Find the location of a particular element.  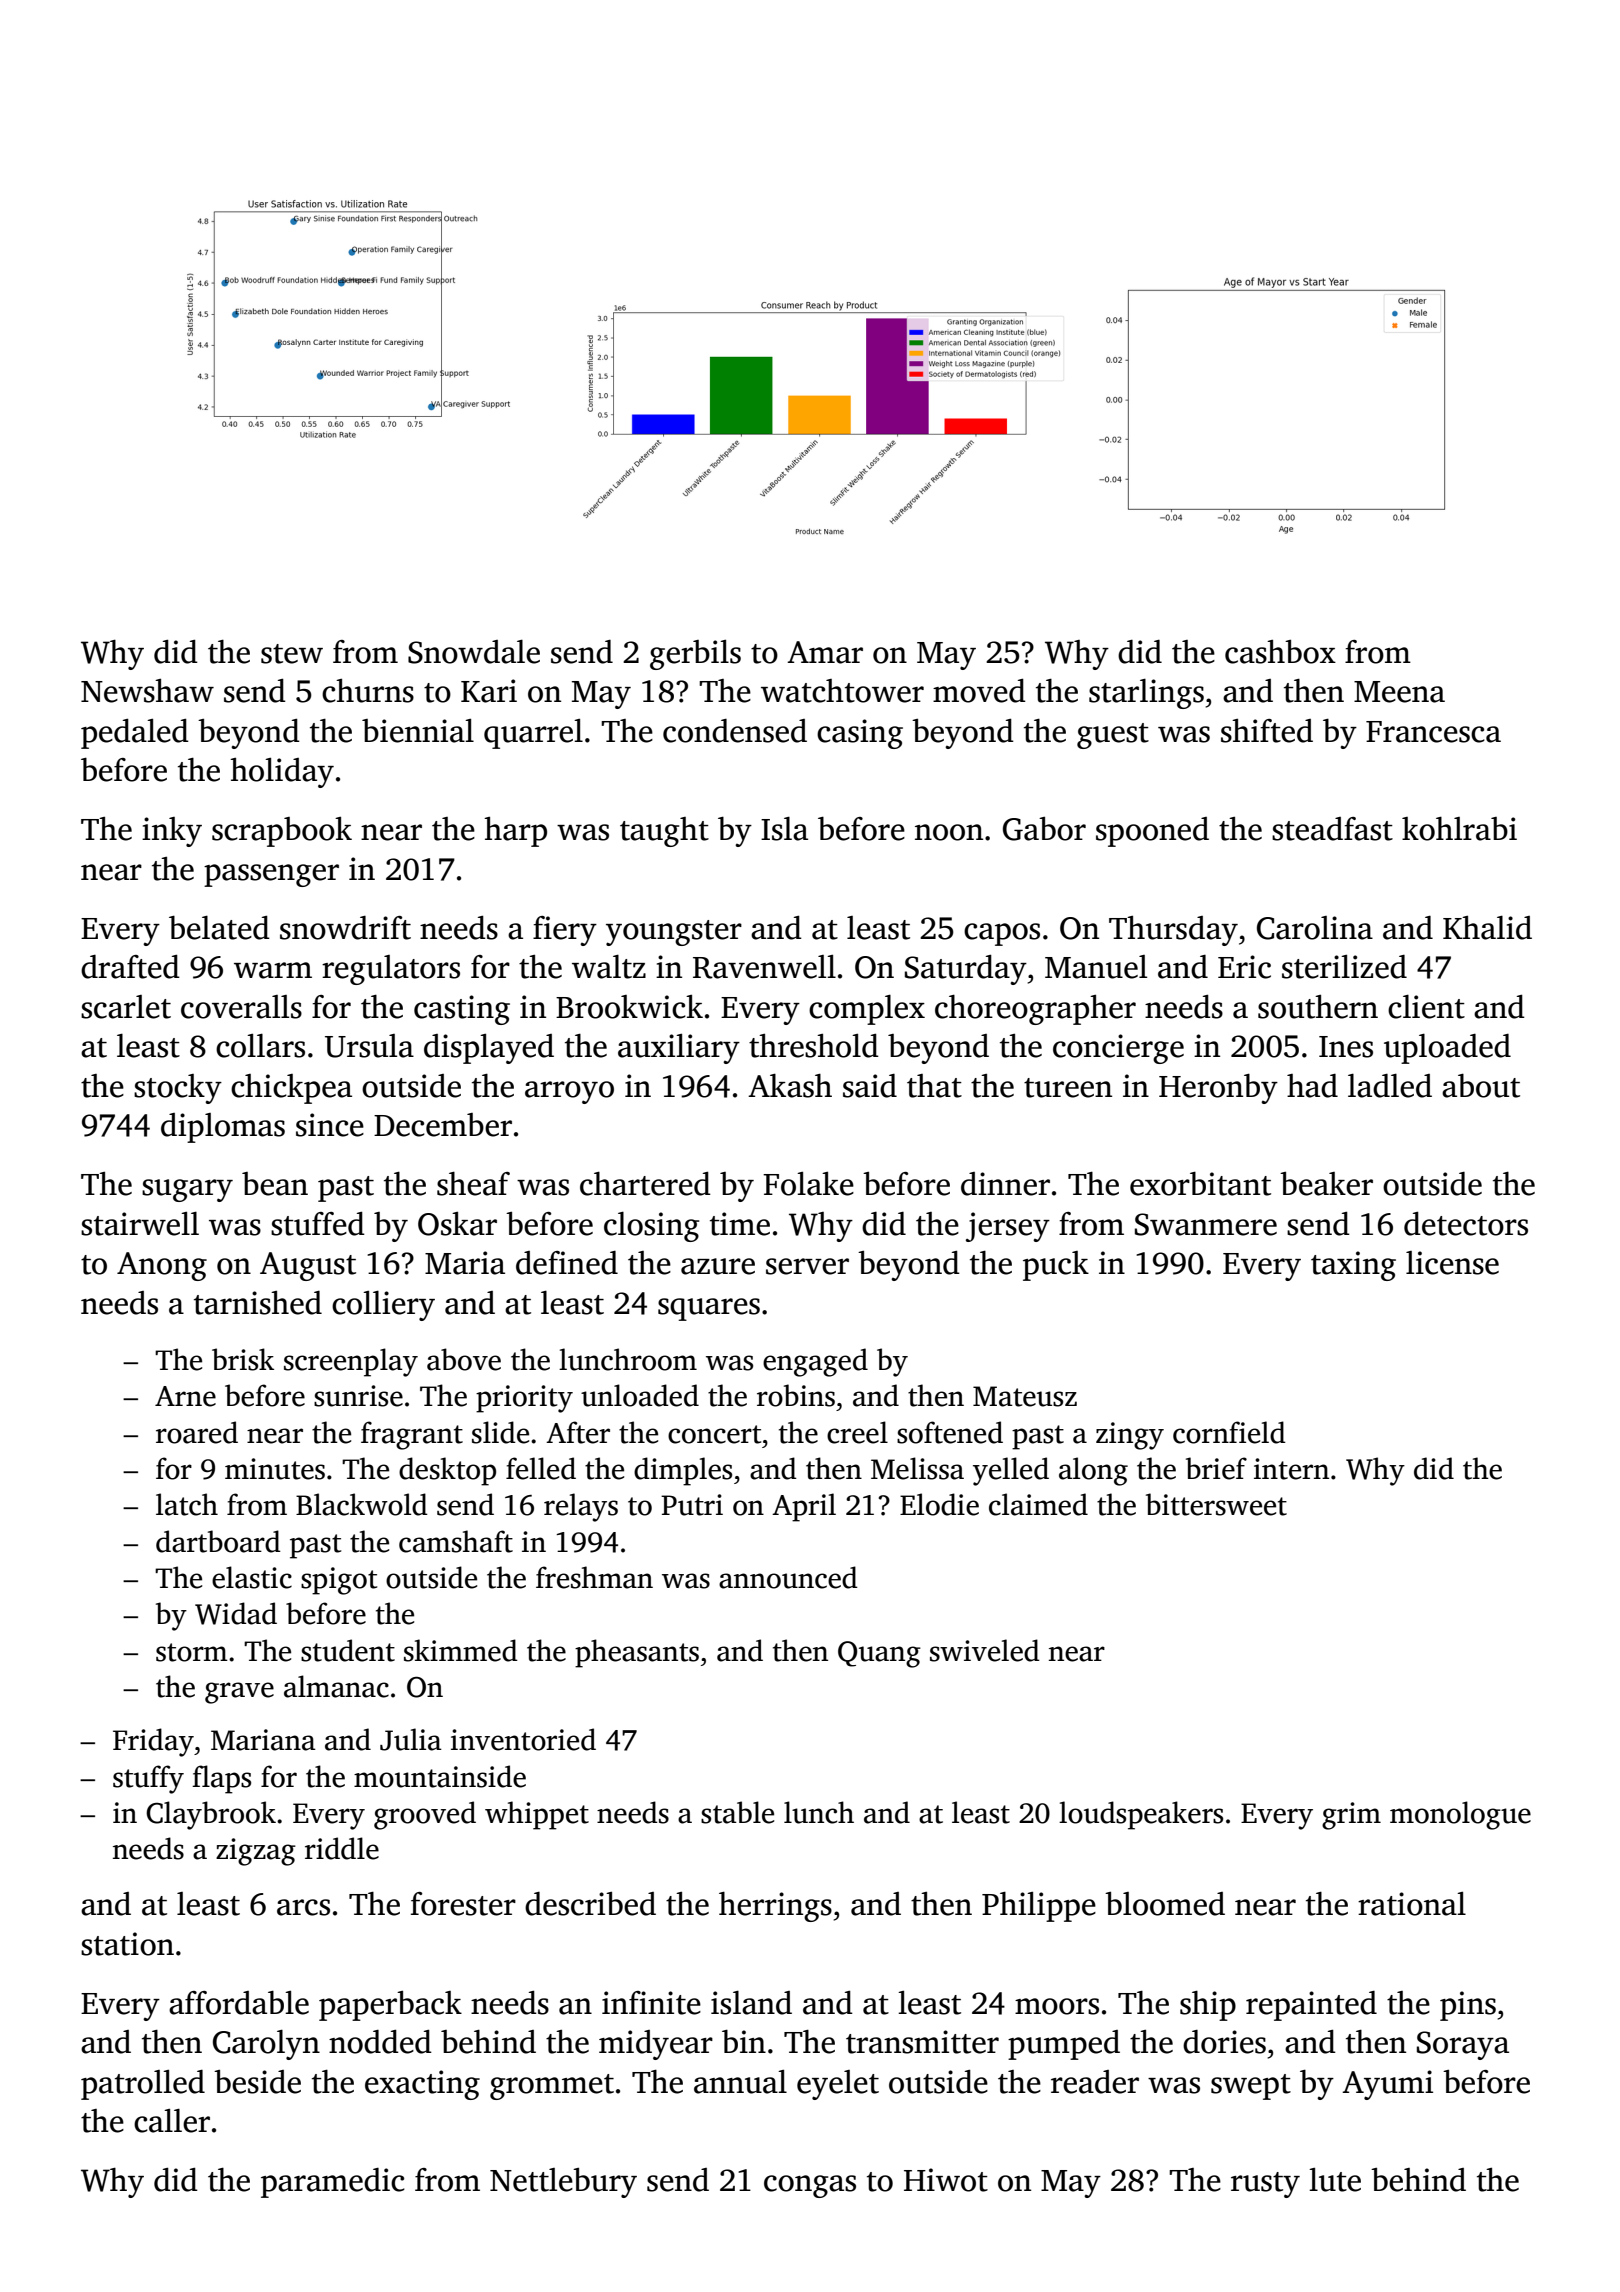

paramedic is located at coordinates (333, 2183).
